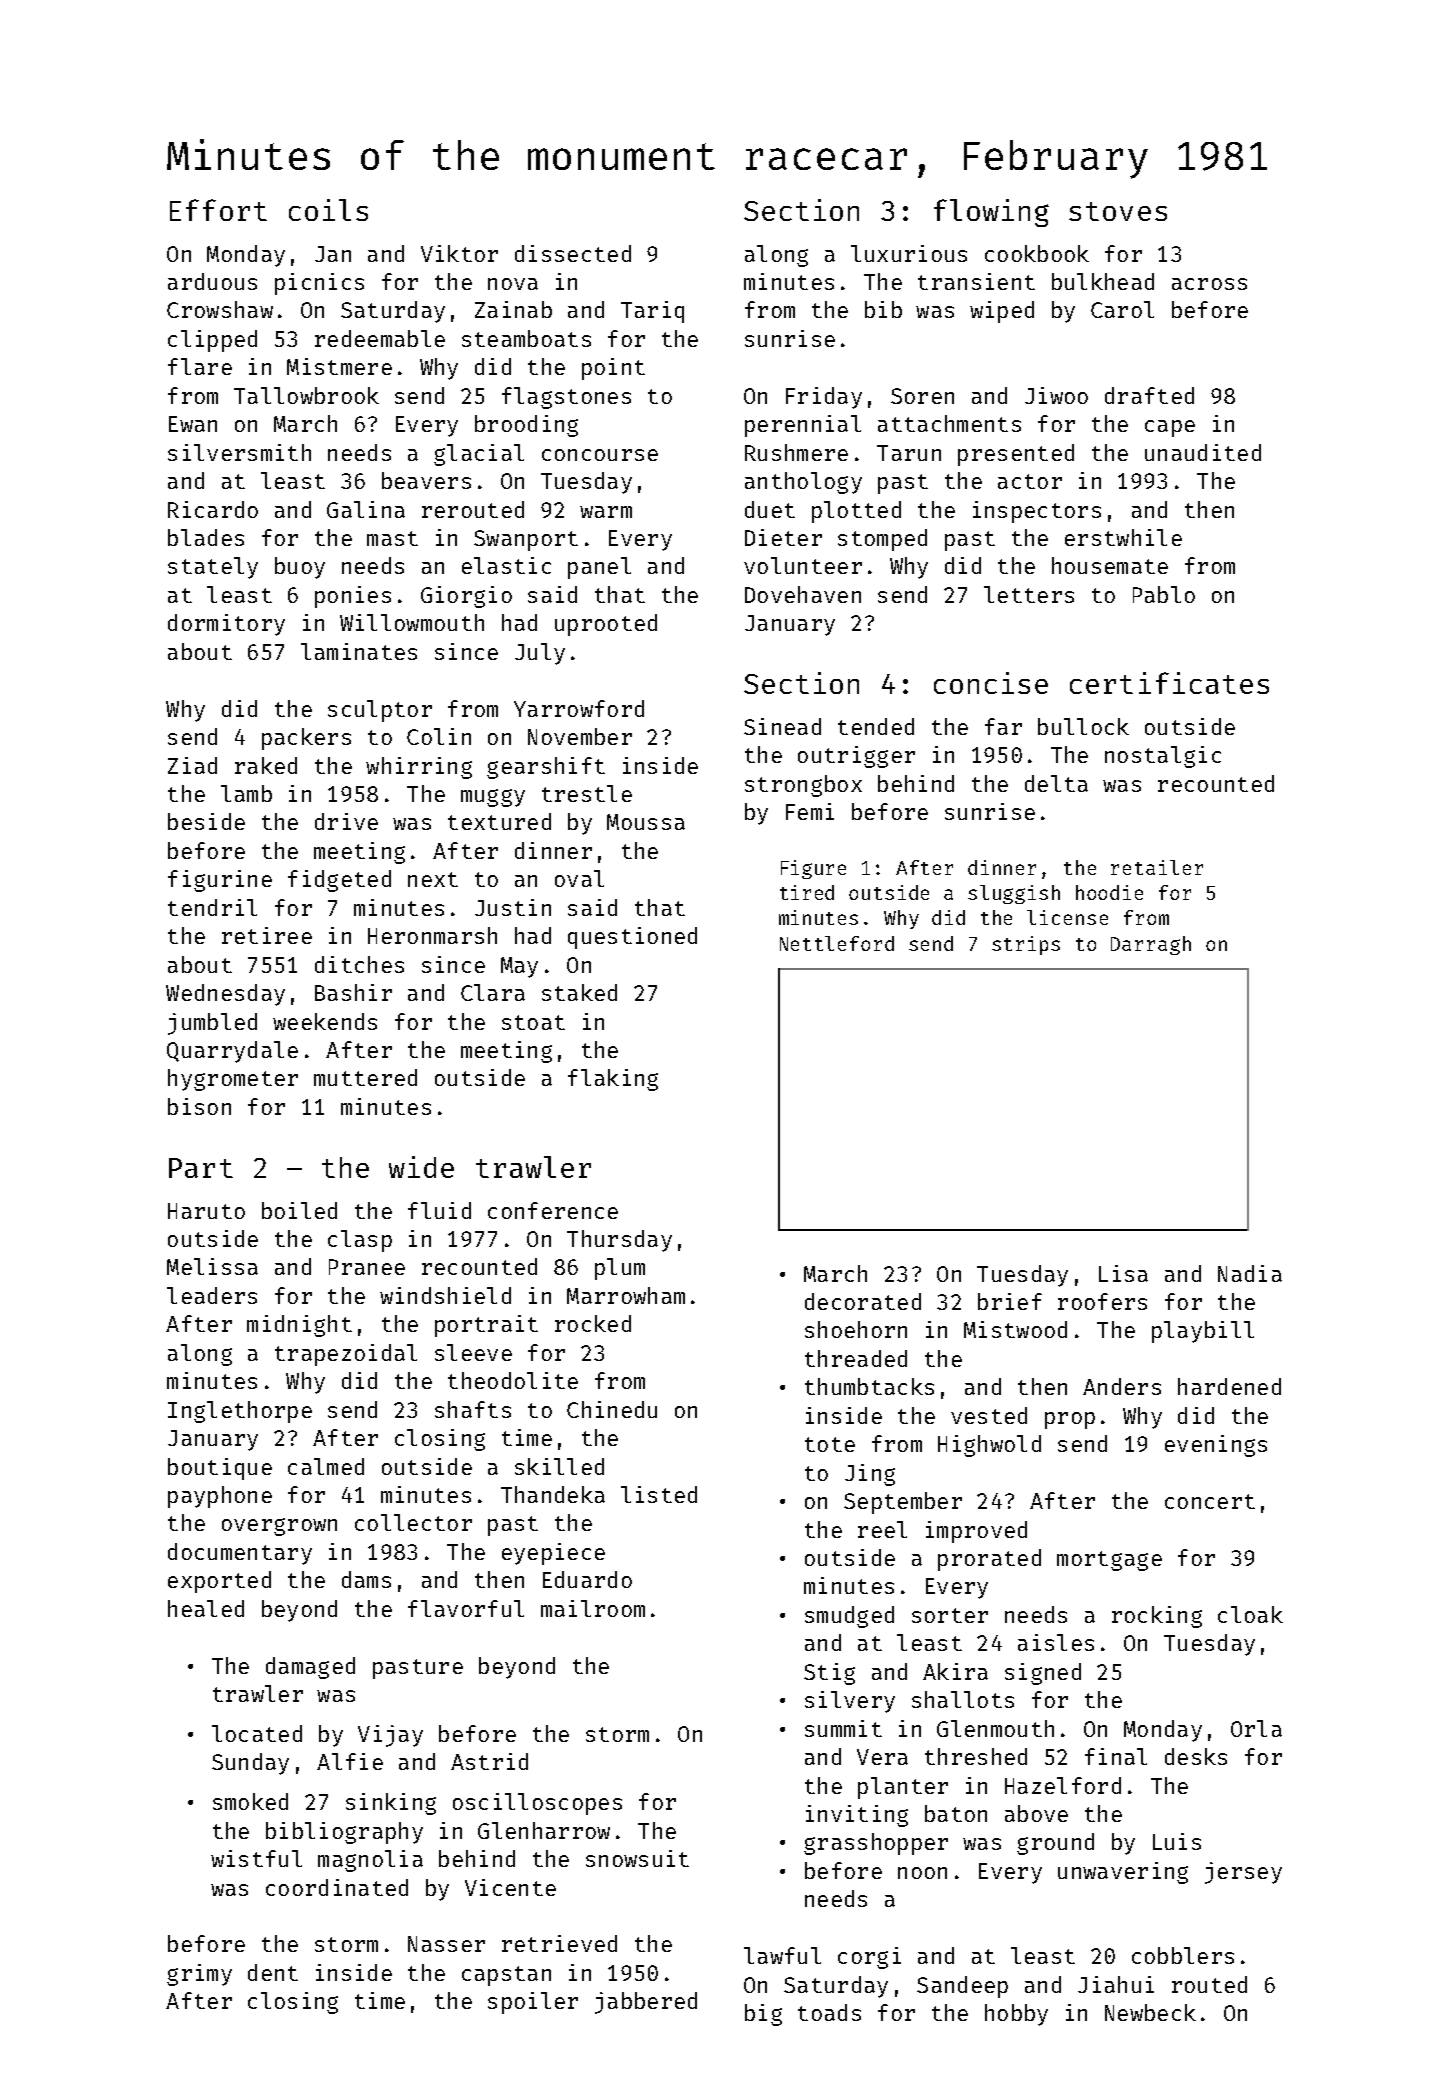 This image has width=1450, height=2100. What do you see at coordinates (192, 765) in the image?
I see `Ziad` at bounding box center [192, 765].
